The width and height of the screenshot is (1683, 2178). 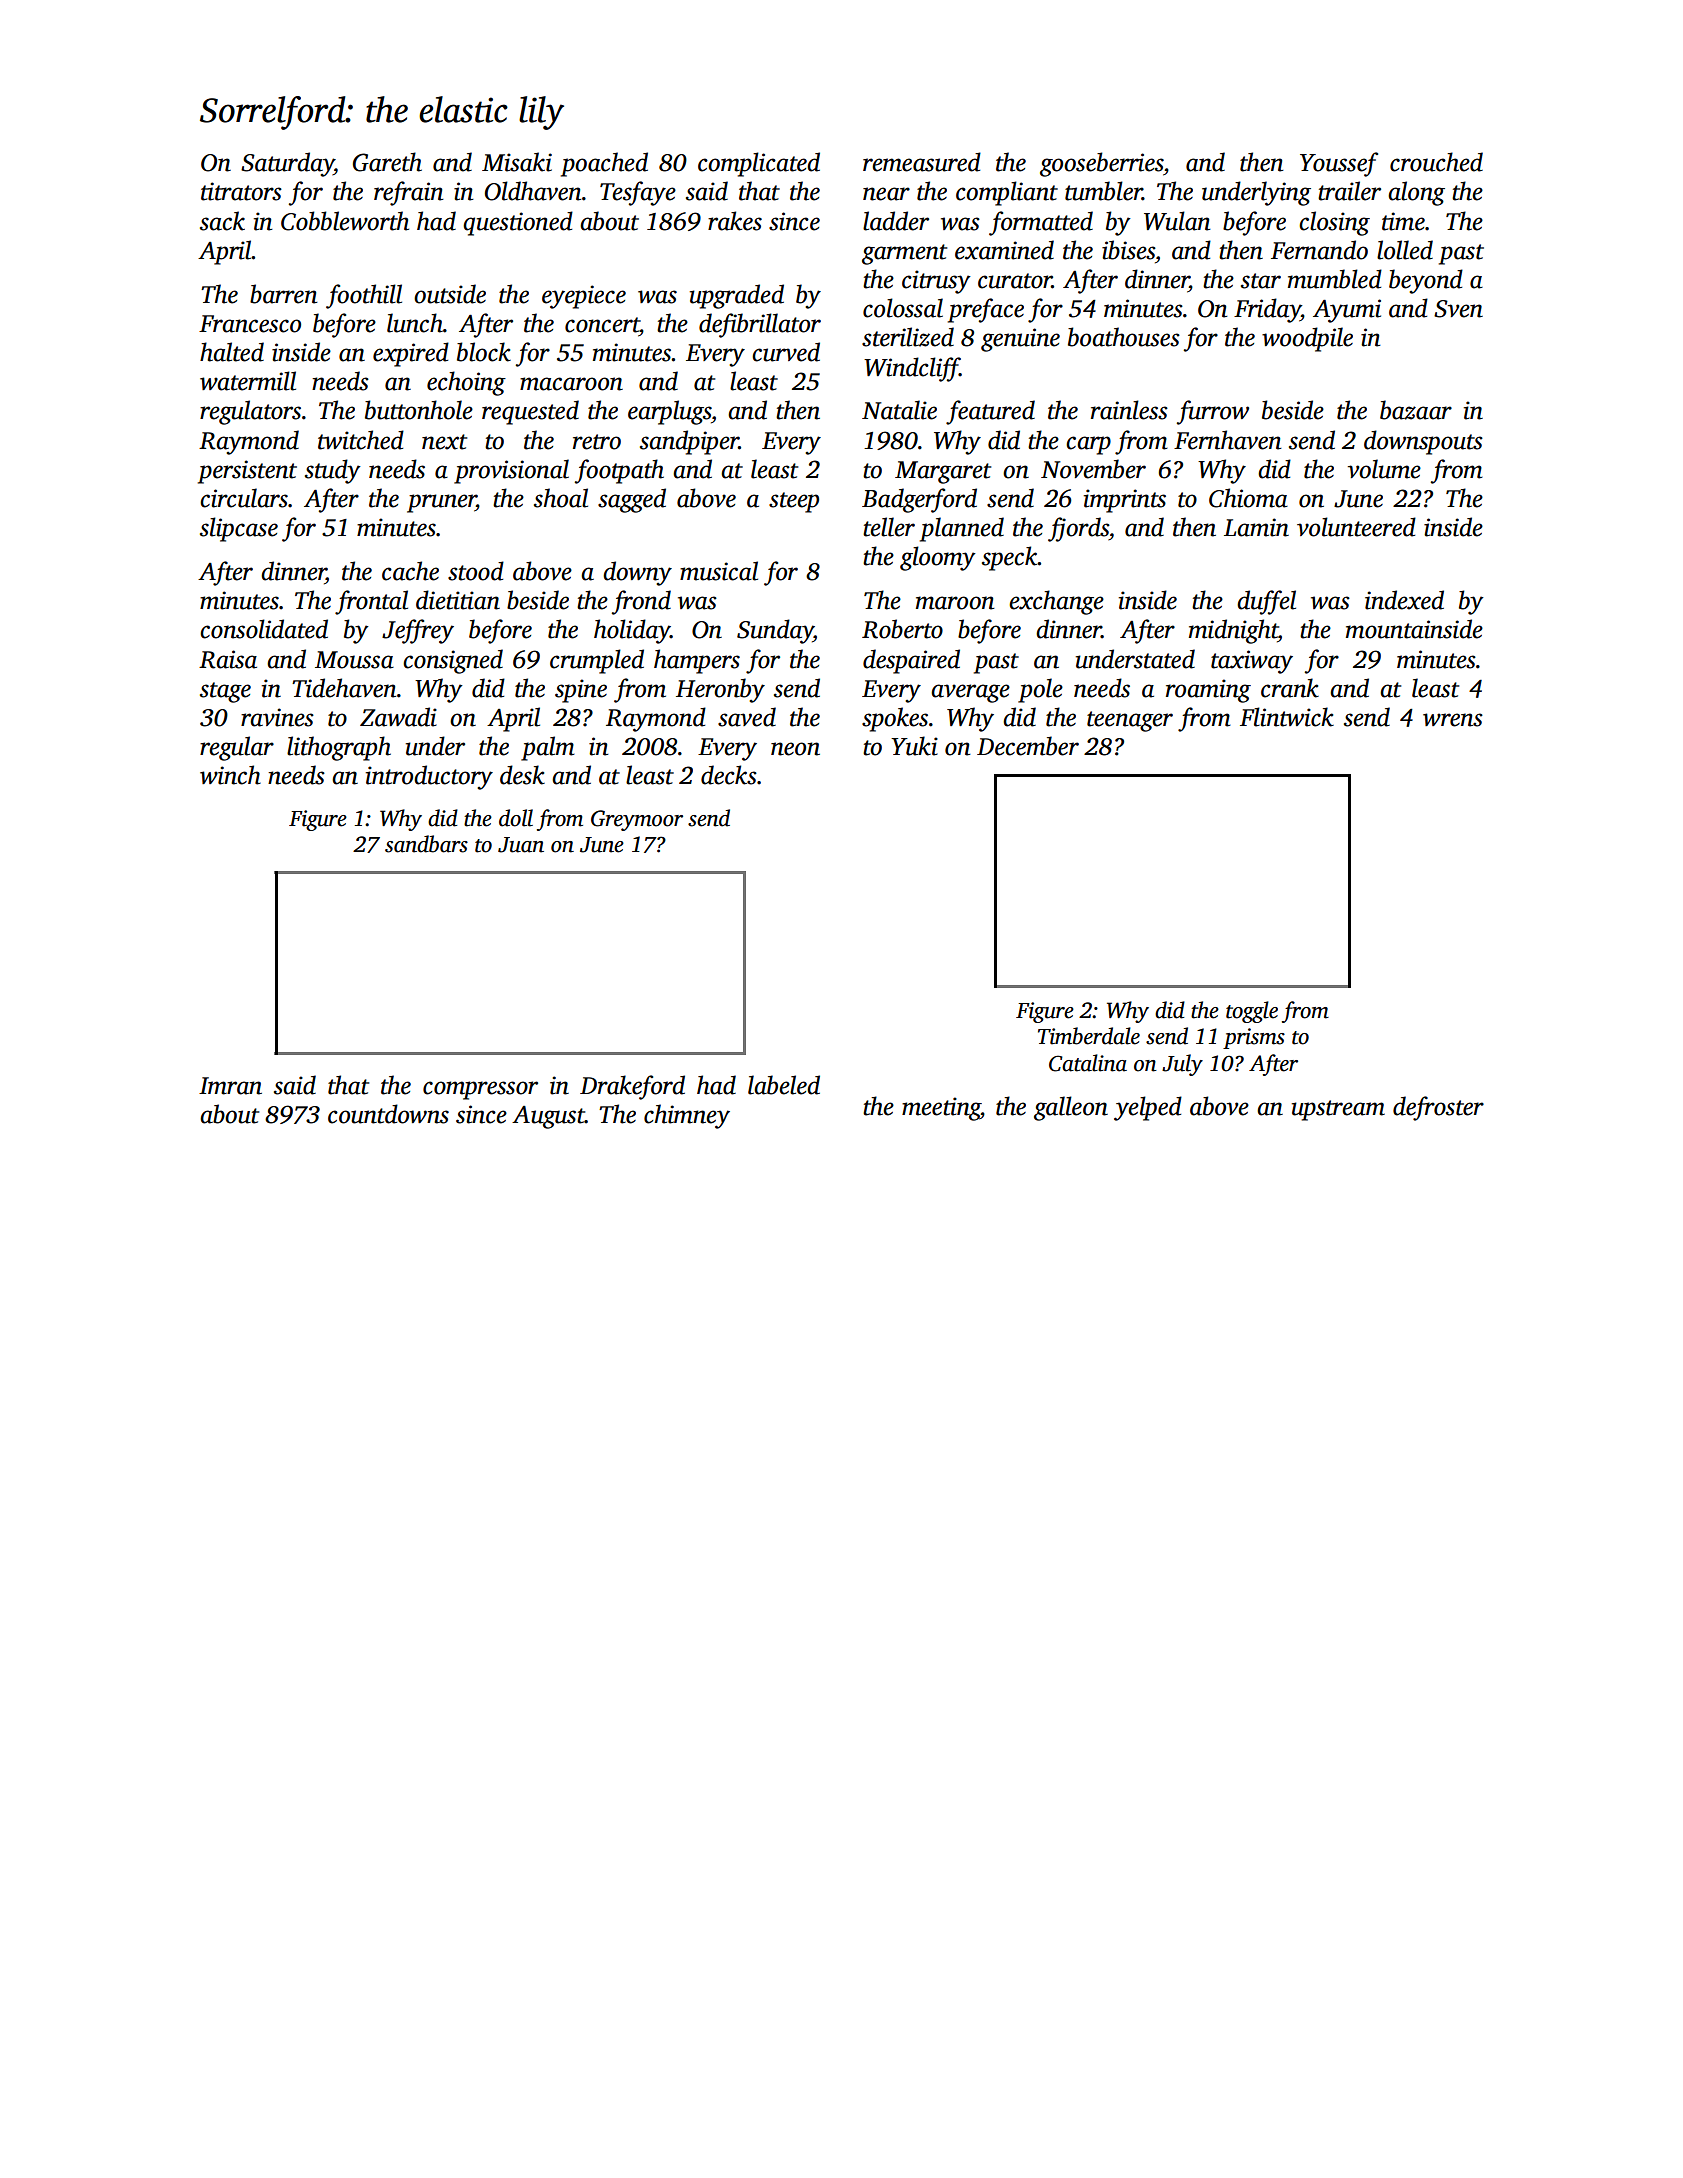 What do you see at coordinates (904, 254) in the screenshot?
I see `garment` at bounding box center [904, 254].
